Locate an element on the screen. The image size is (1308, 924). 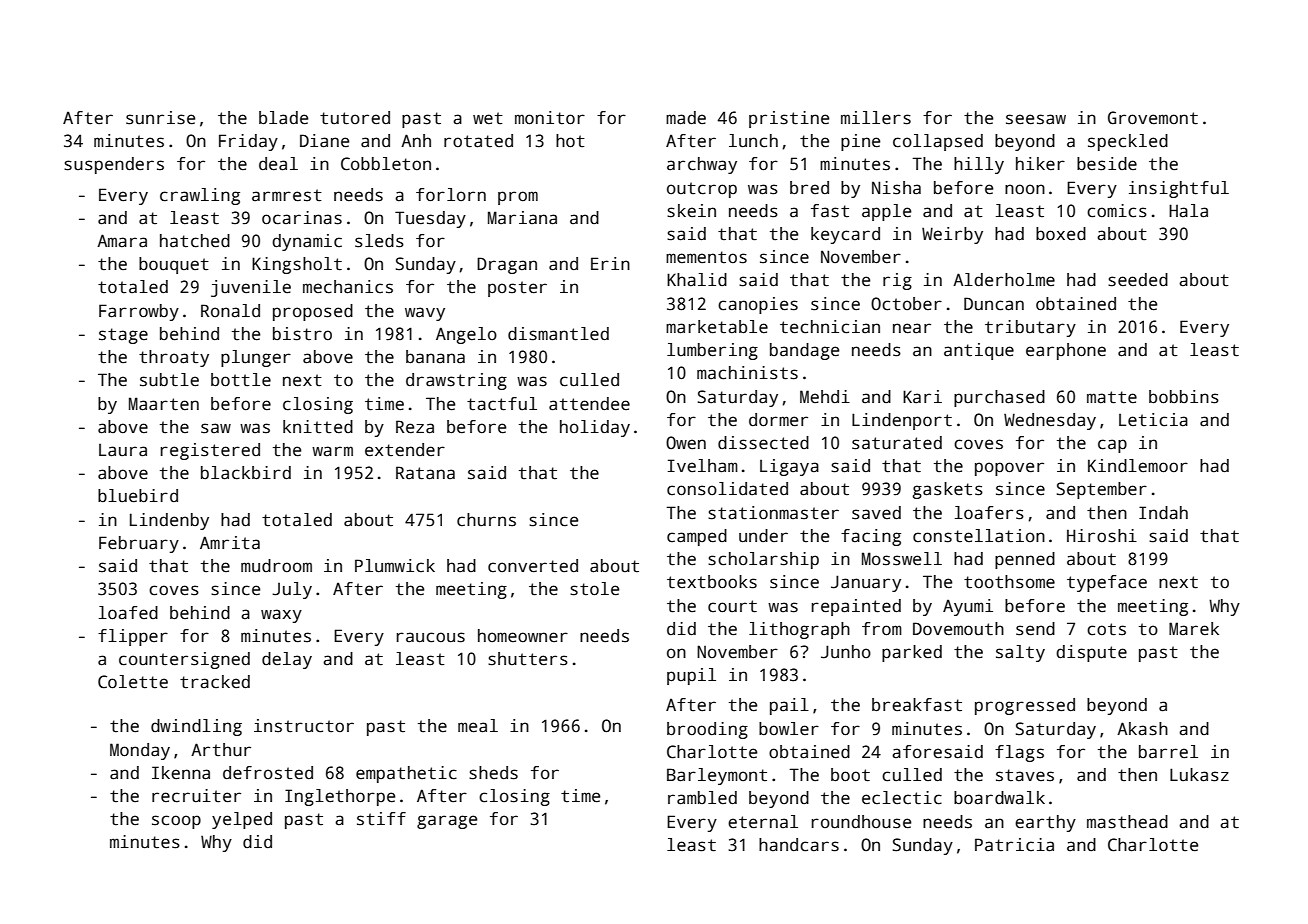
garage is located at coordinates (447, 822).
